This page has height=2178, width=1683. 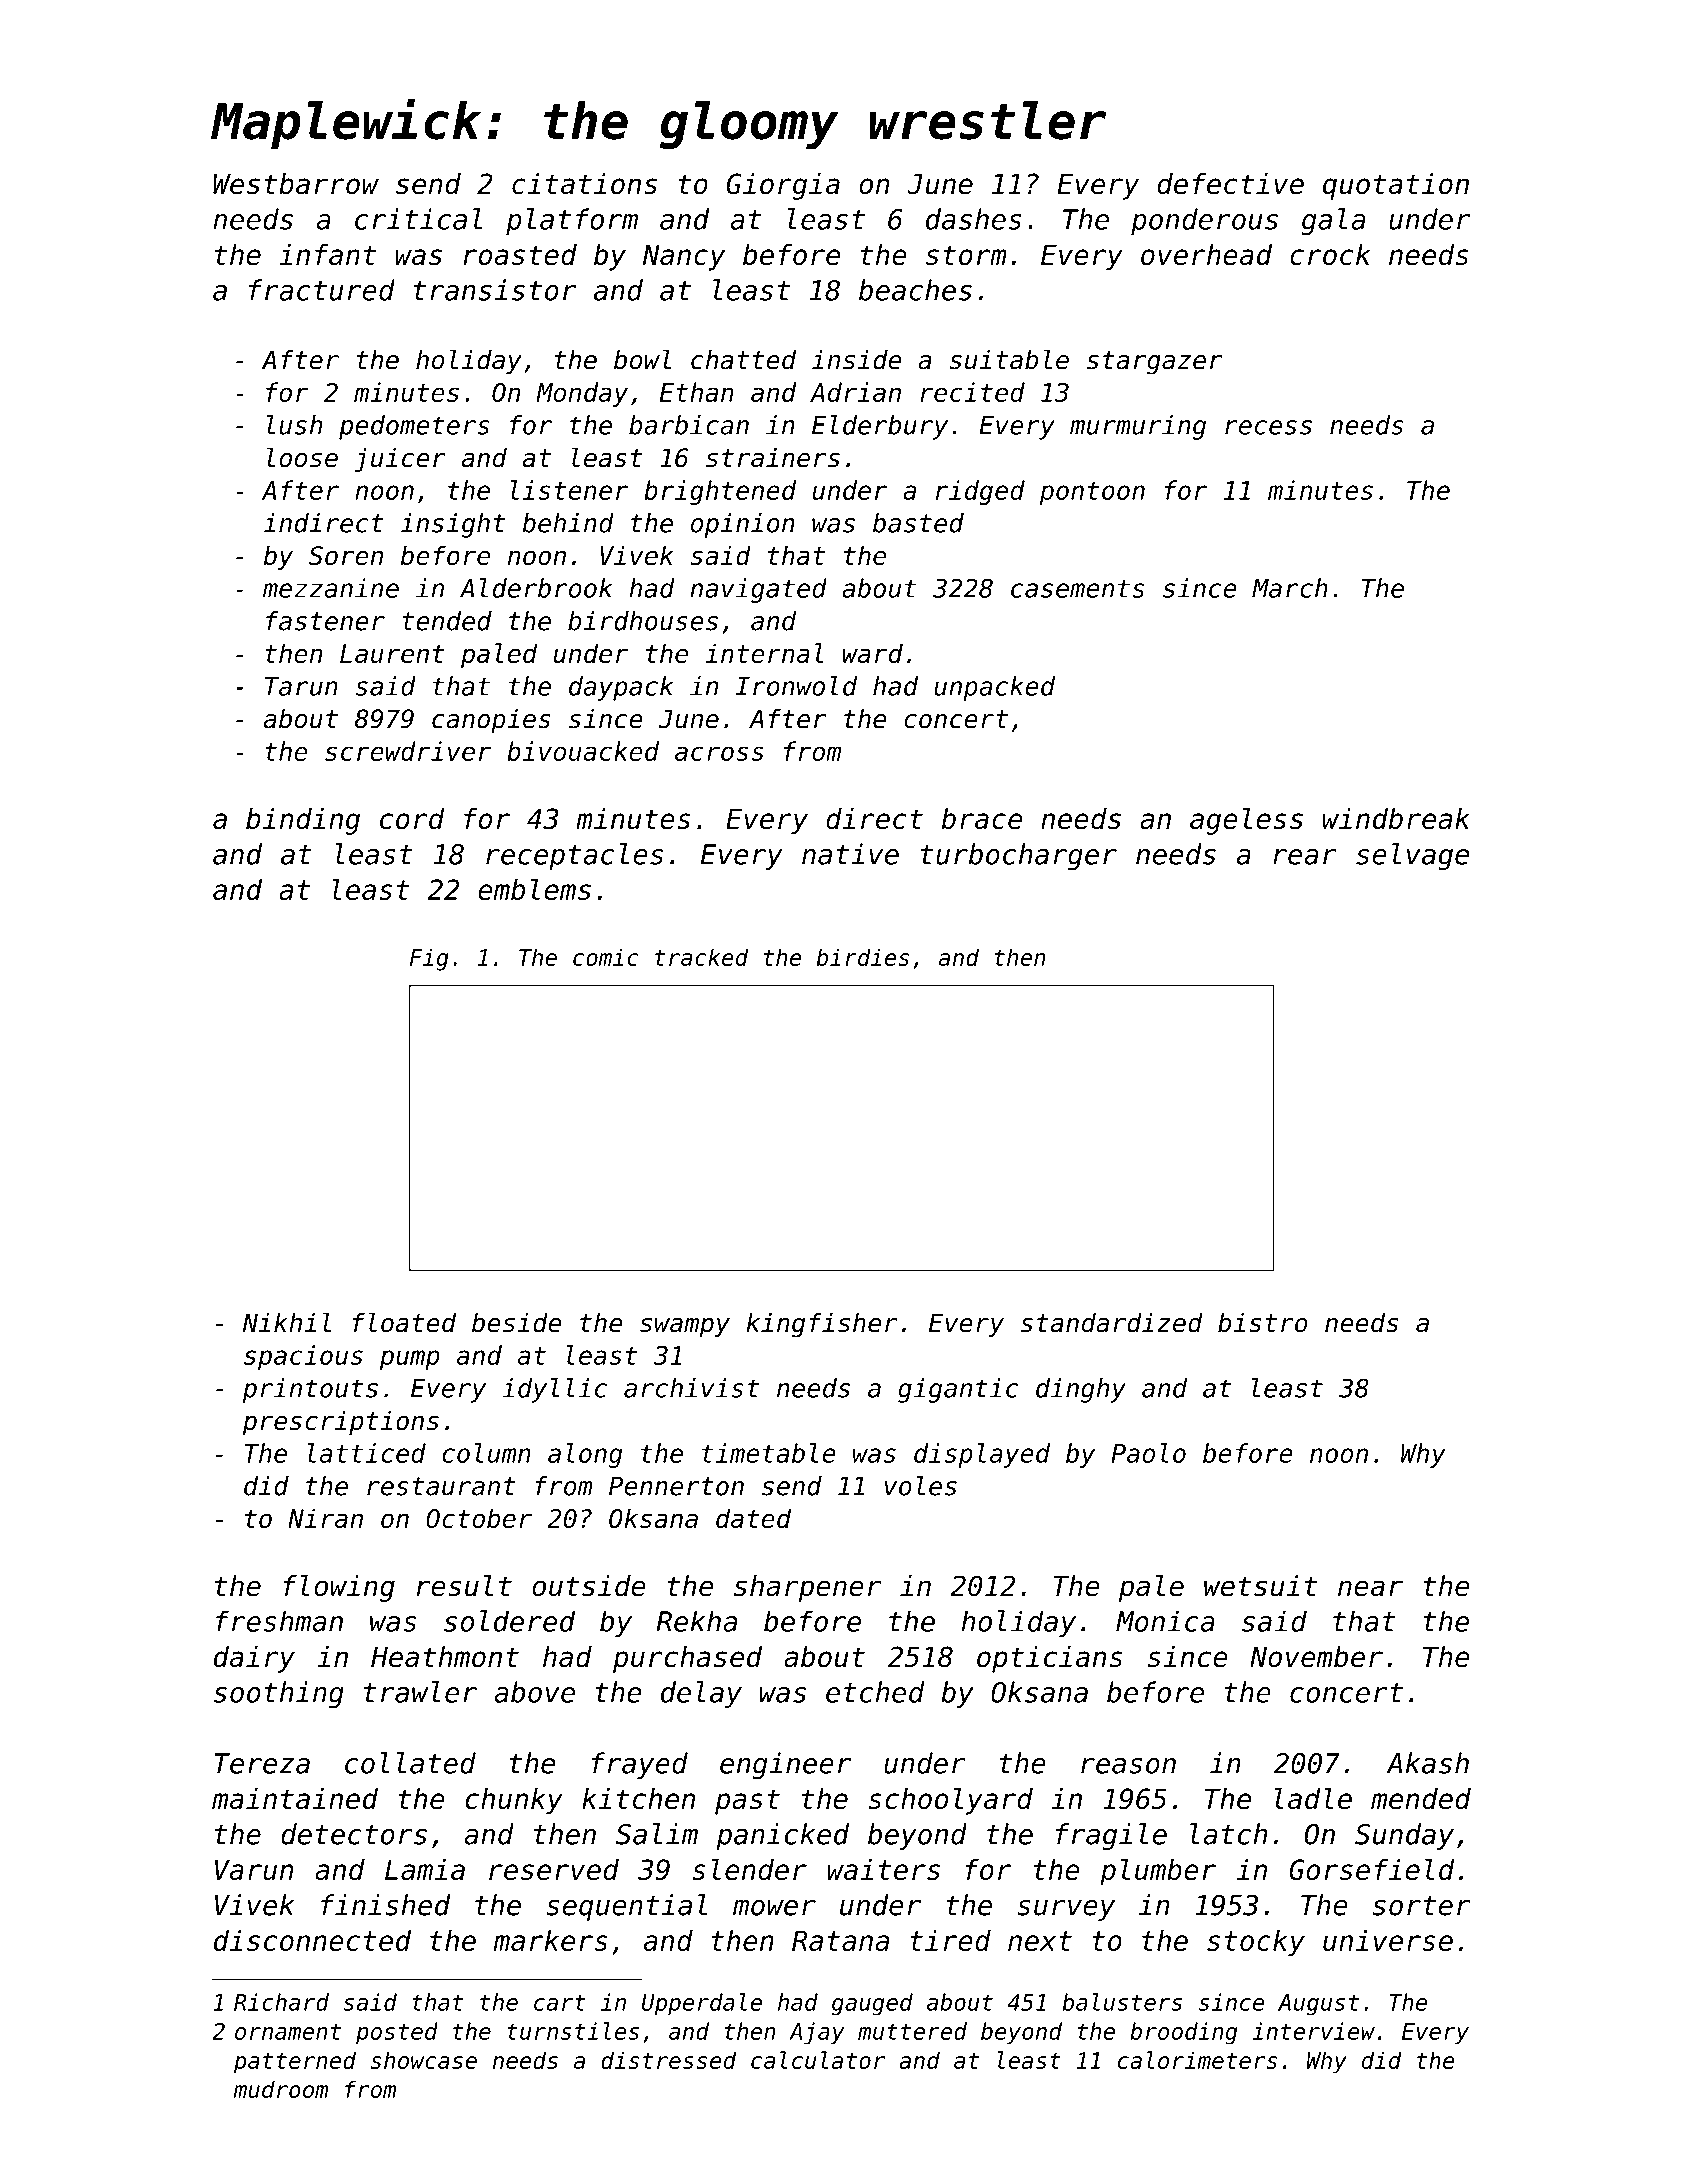 I want to click on inside, so click(x=857, y=360).
